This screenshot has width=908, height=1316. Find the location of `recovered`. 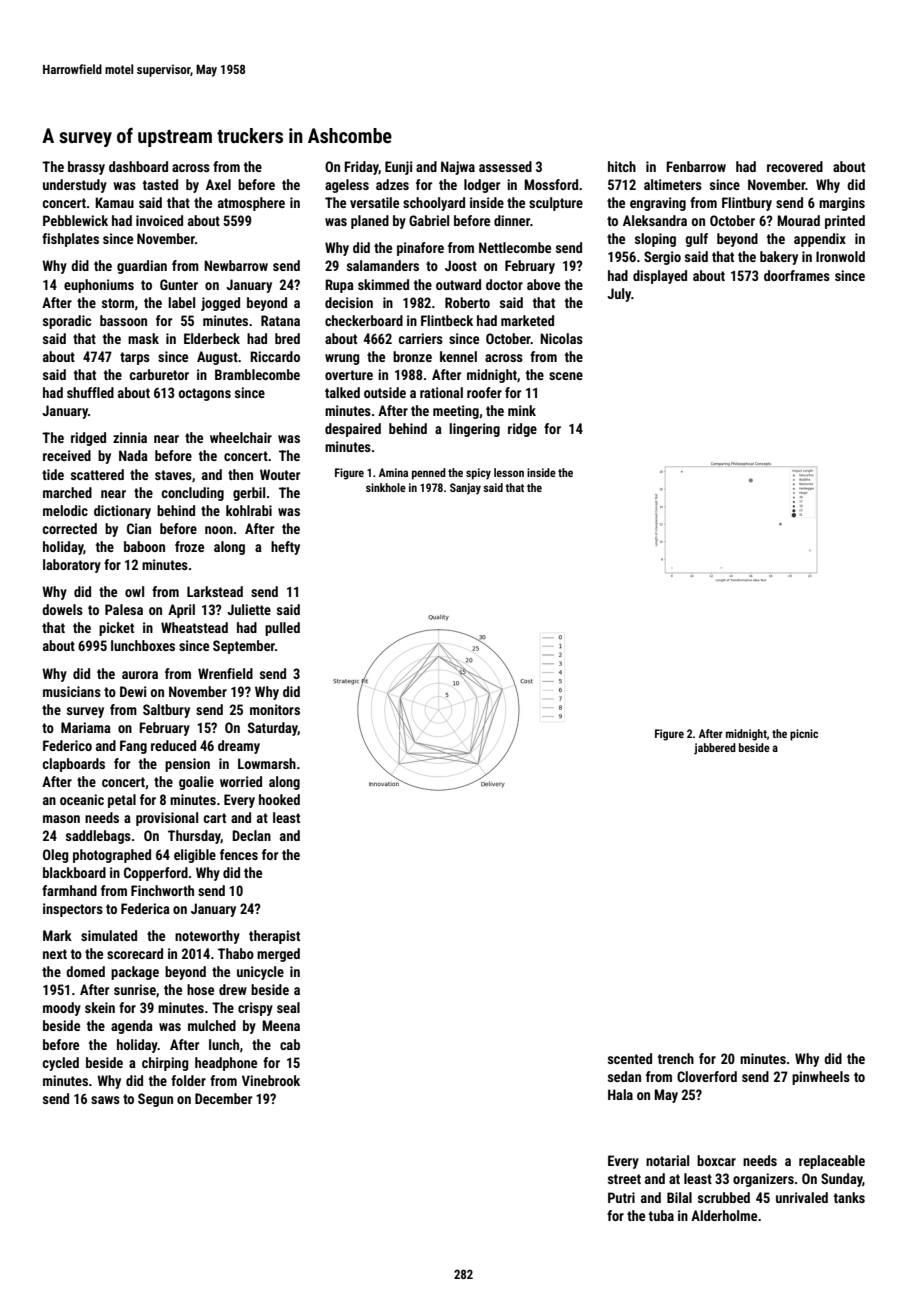

recovered is located at coordinates (795, 166).
